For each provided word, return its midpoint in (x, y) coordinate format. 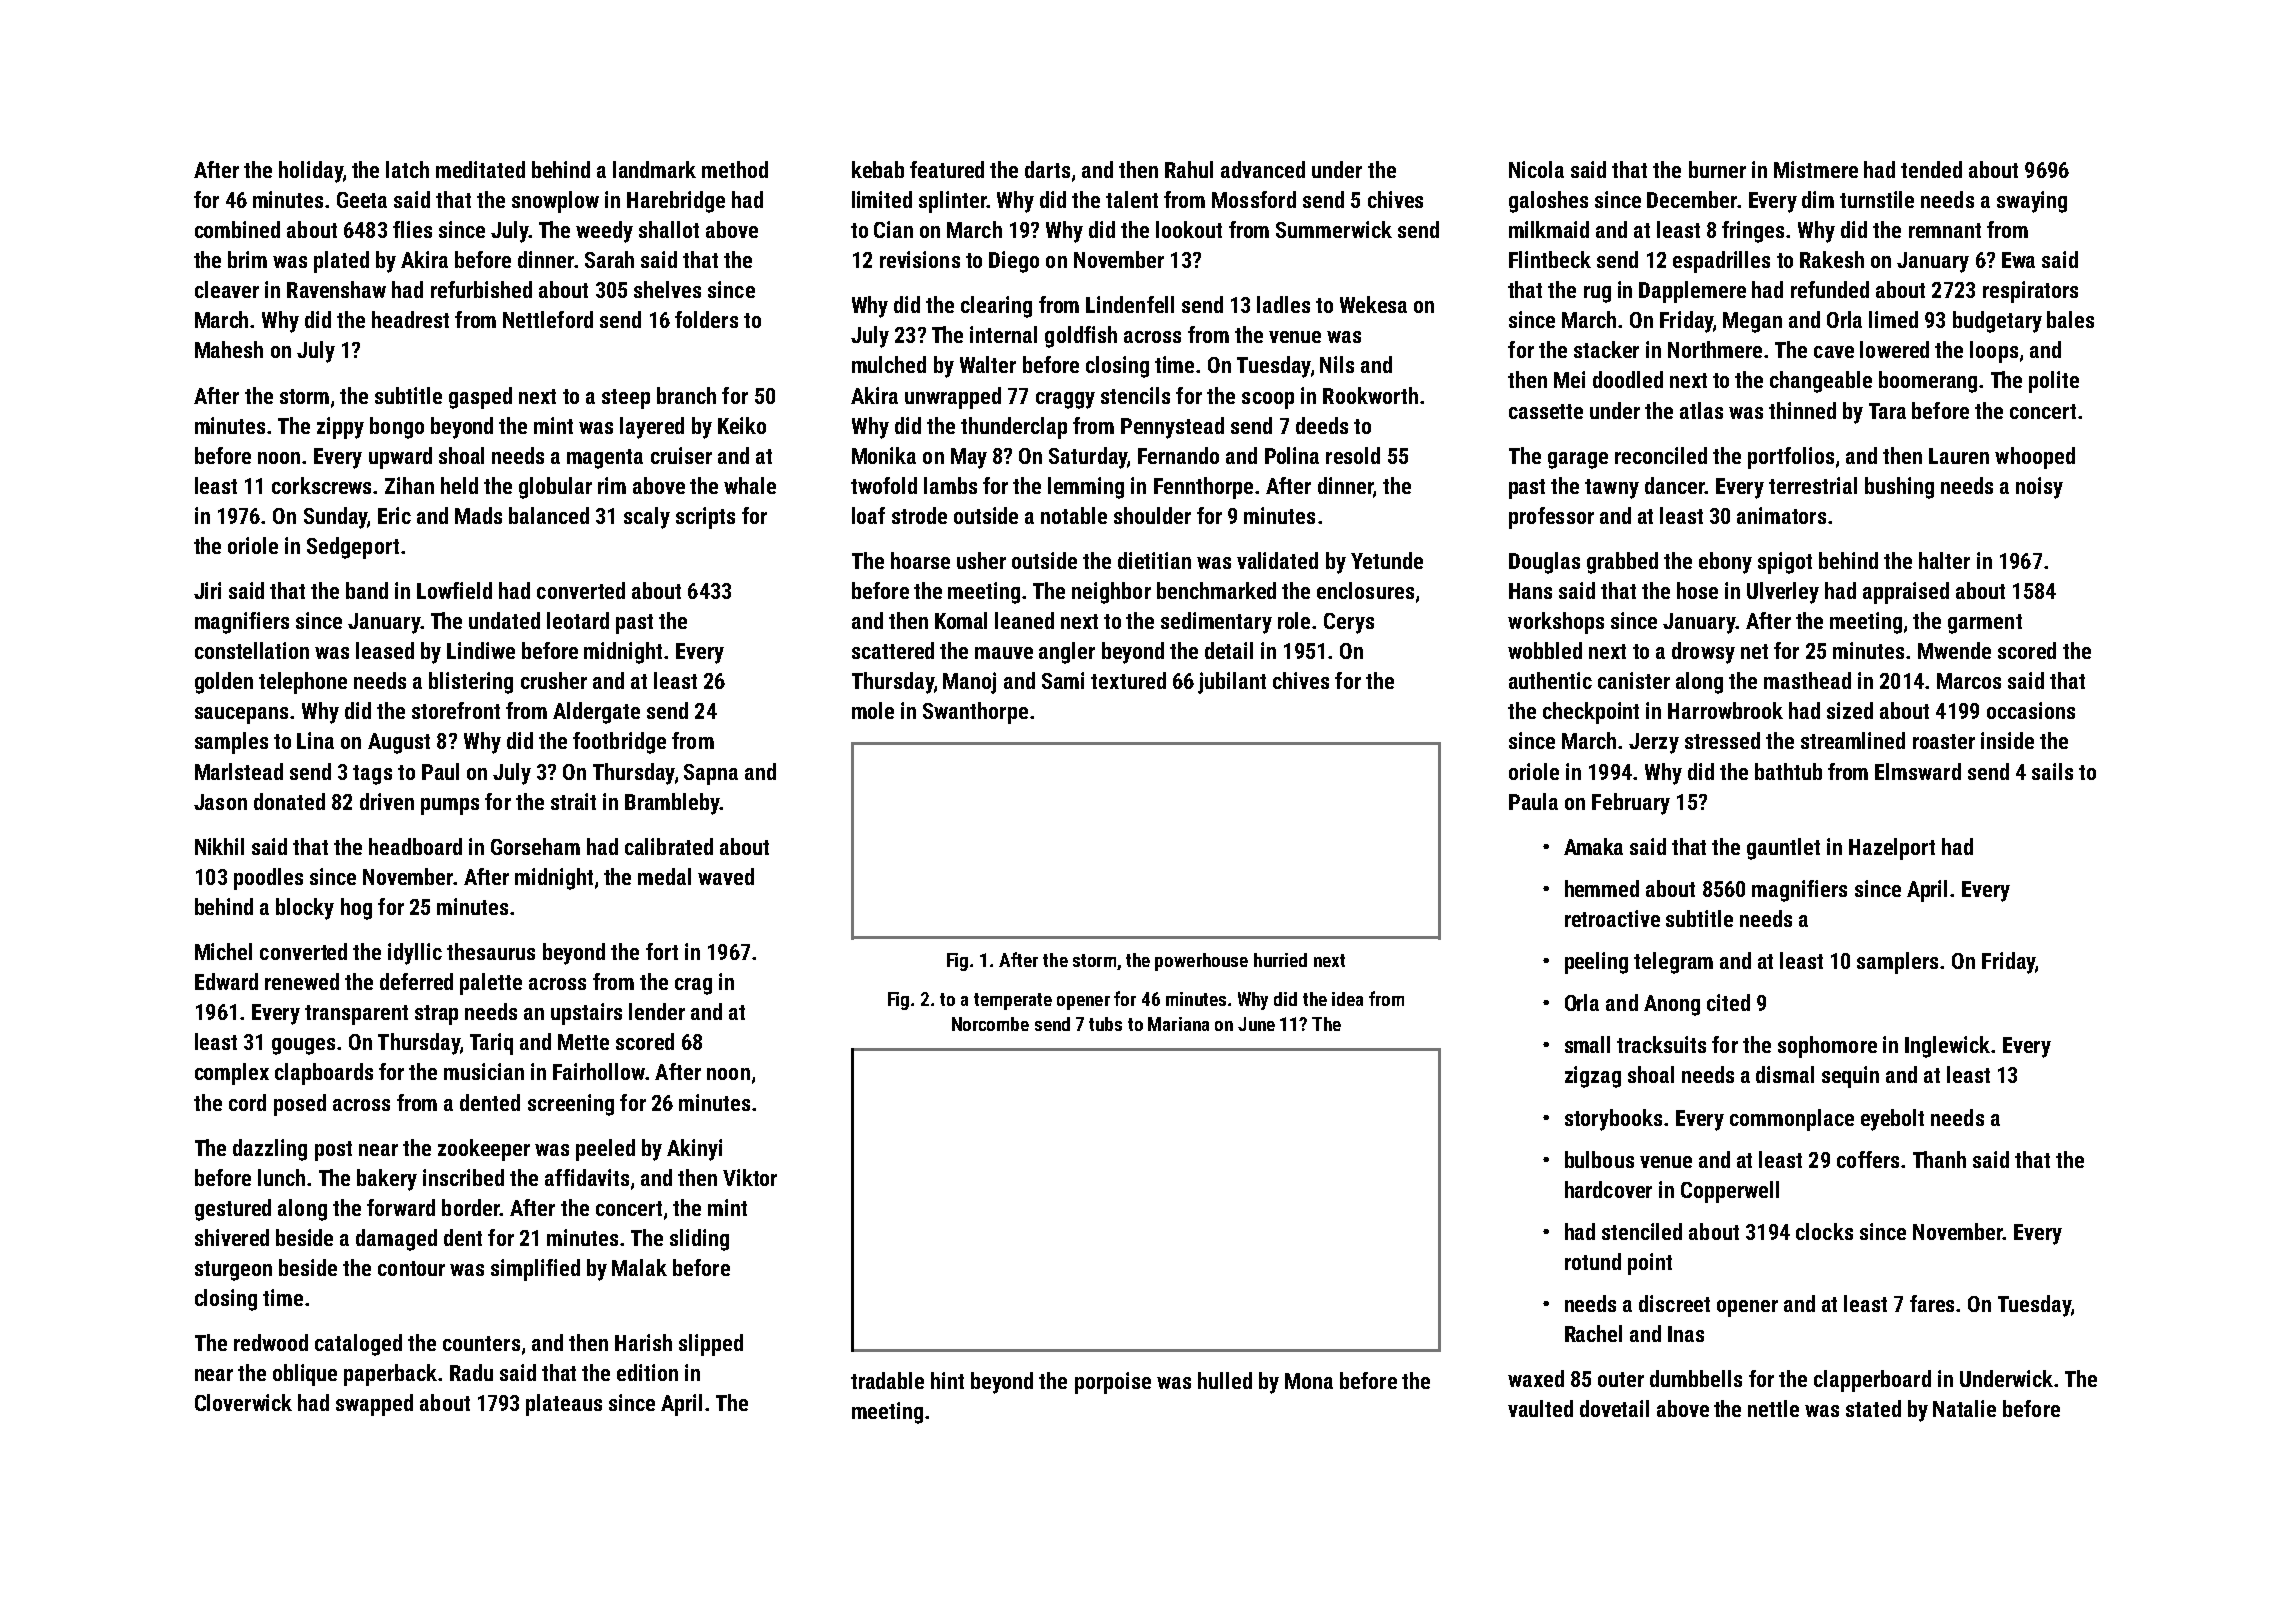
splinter (953, 202)
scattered (893, 650)
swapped (374, 1405)
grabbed (1622, 563)
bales (2070, 319)
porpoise (1113, 1383)
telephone (303, 683)
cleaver (227, 289)
